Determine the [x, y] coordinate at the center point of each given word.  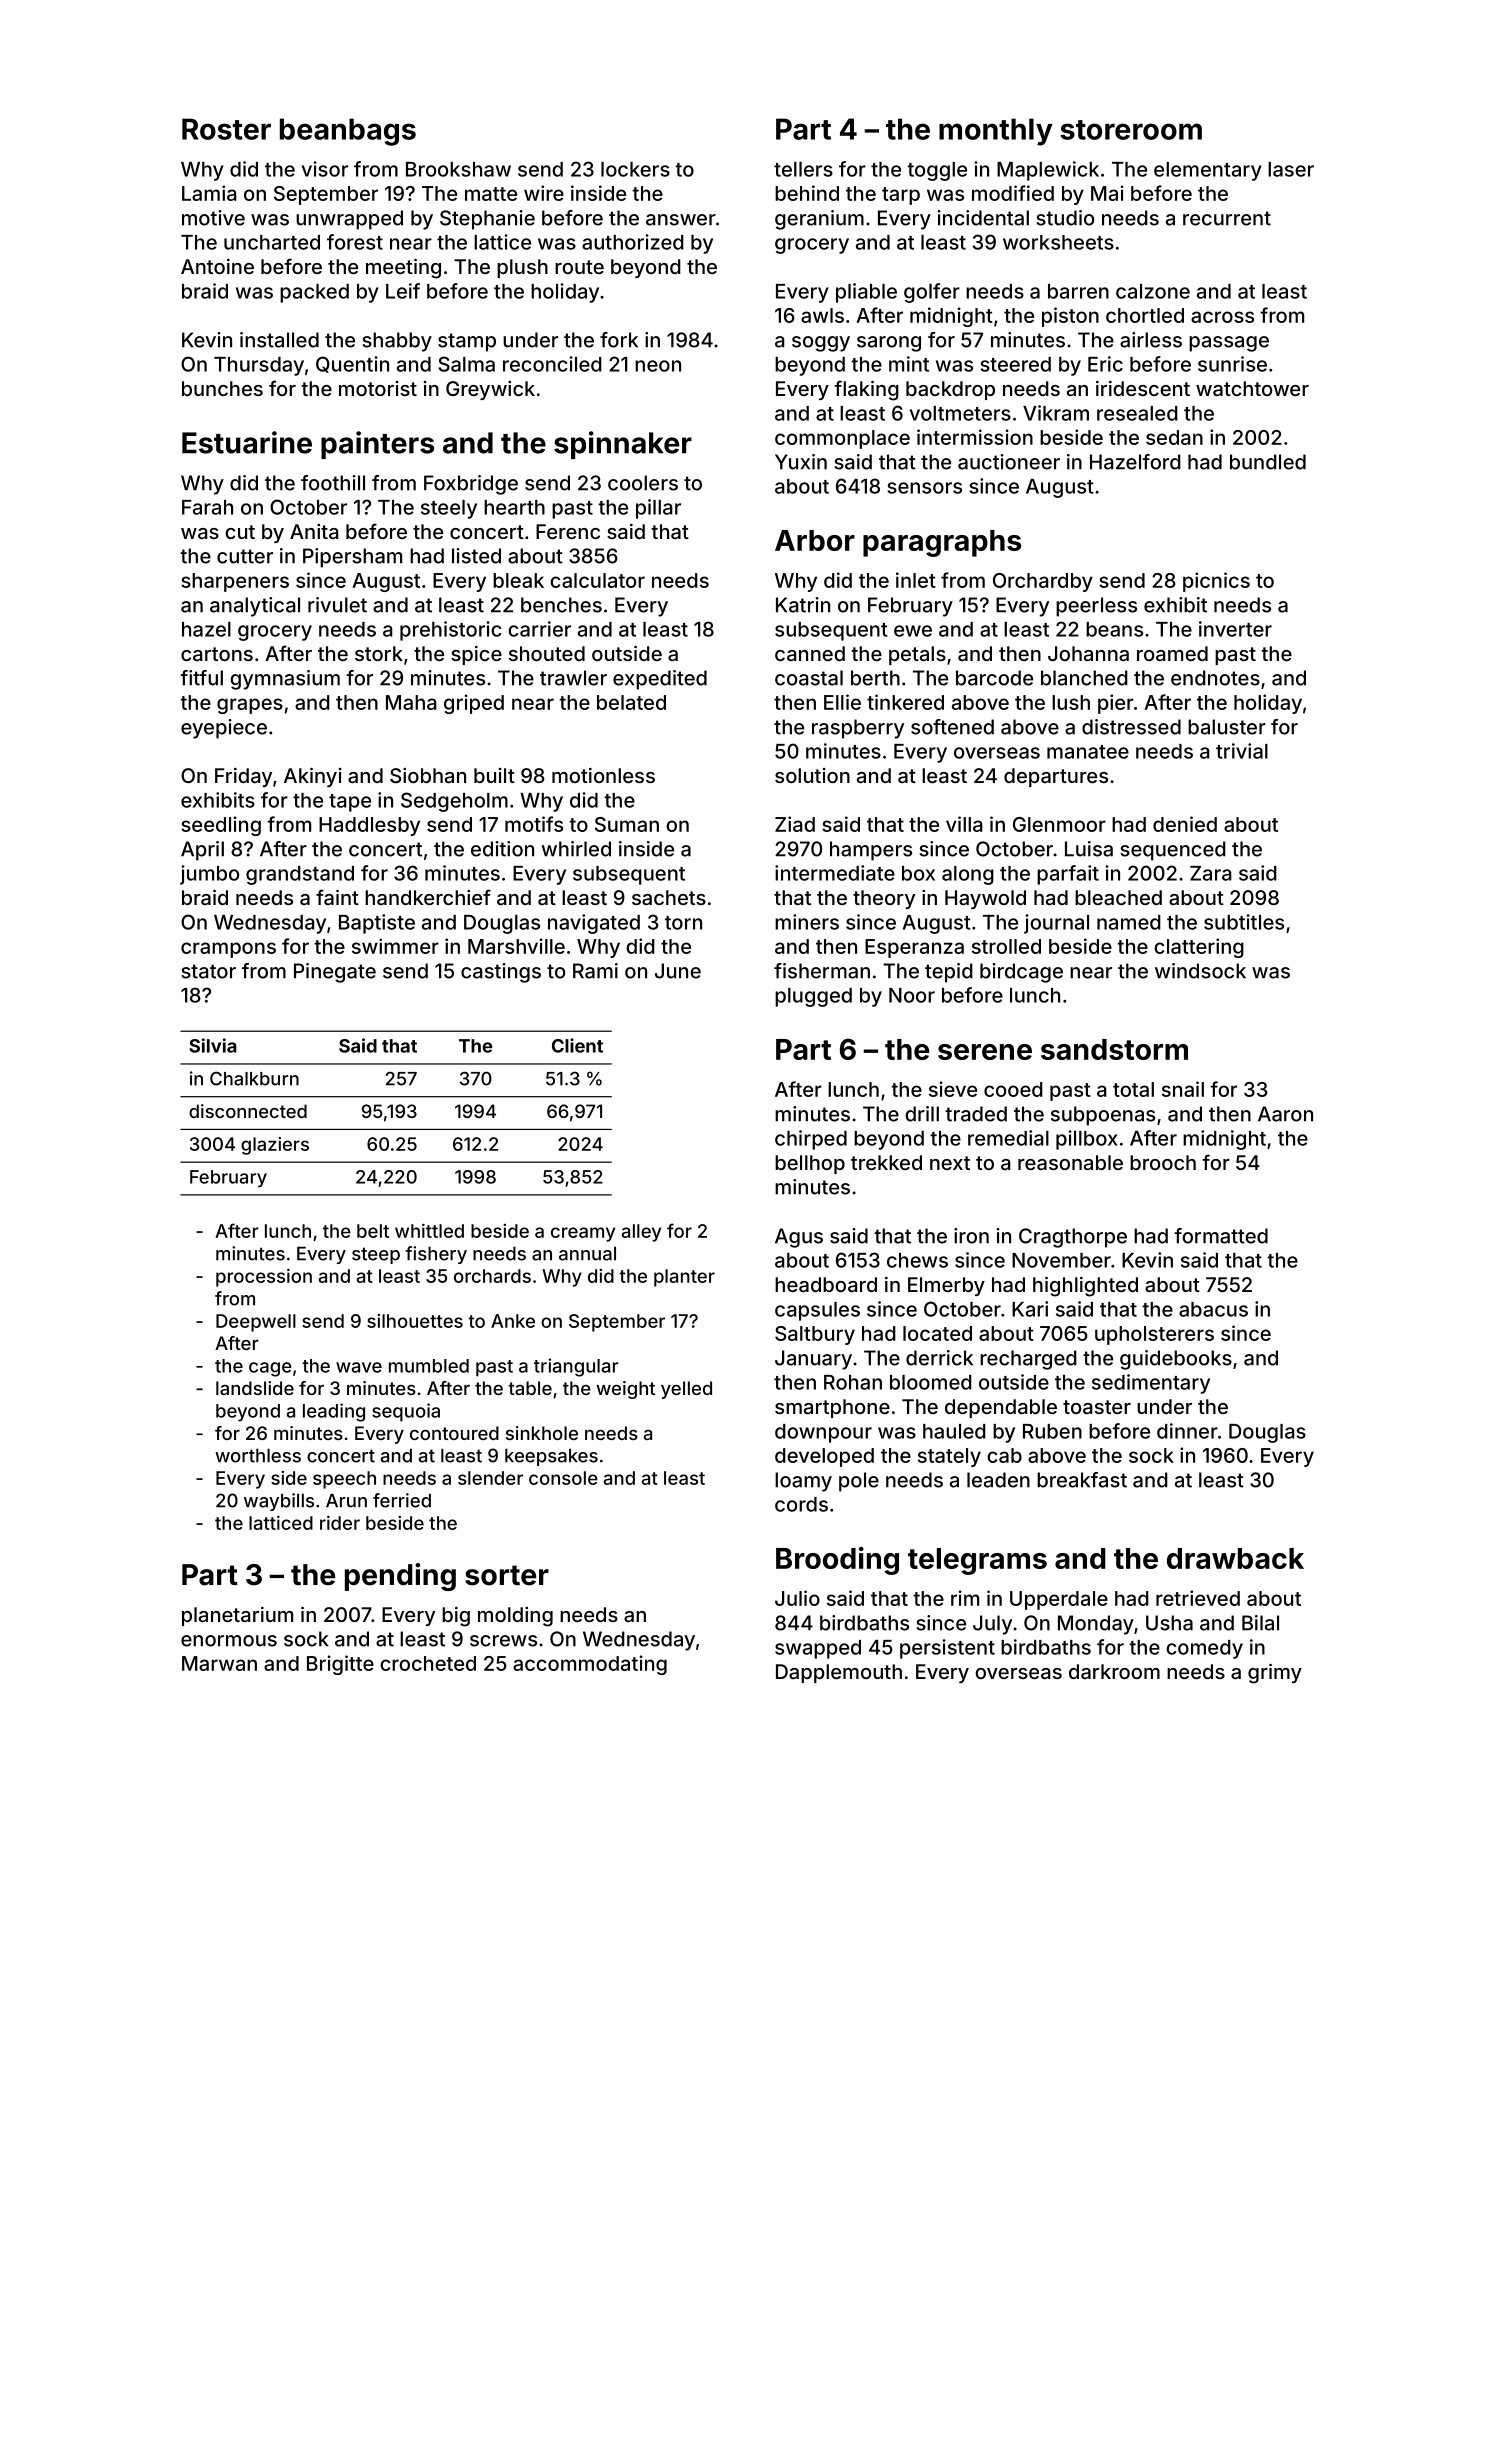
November [1061, 1260]
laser [1291, 169]
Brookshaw [458, 169]
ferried [402, 1500]
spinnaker [623, 445]
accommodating [590, 1665]
